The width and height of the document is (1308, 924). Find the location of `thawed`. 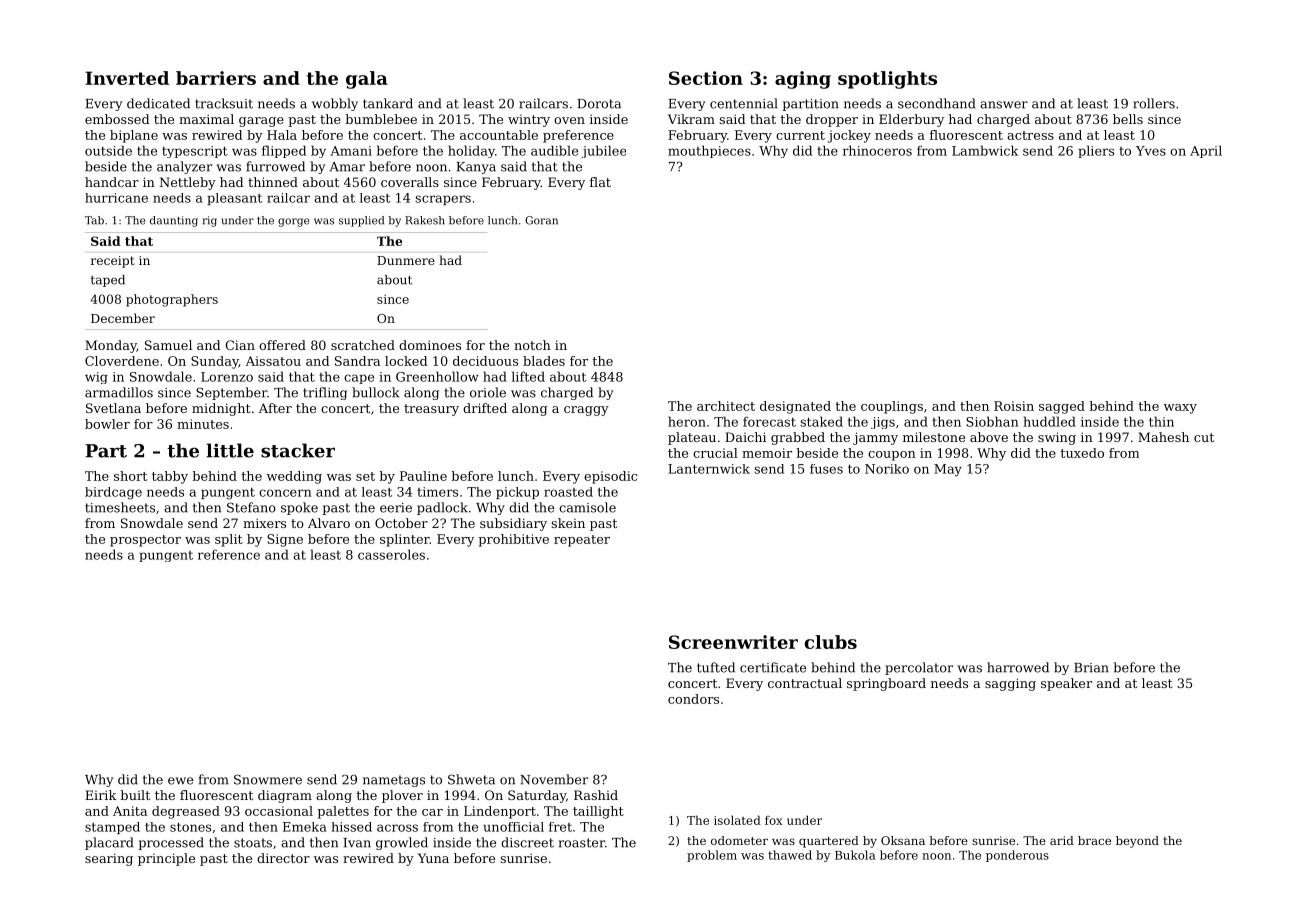

thawed is located at coordinates (790, 855).
